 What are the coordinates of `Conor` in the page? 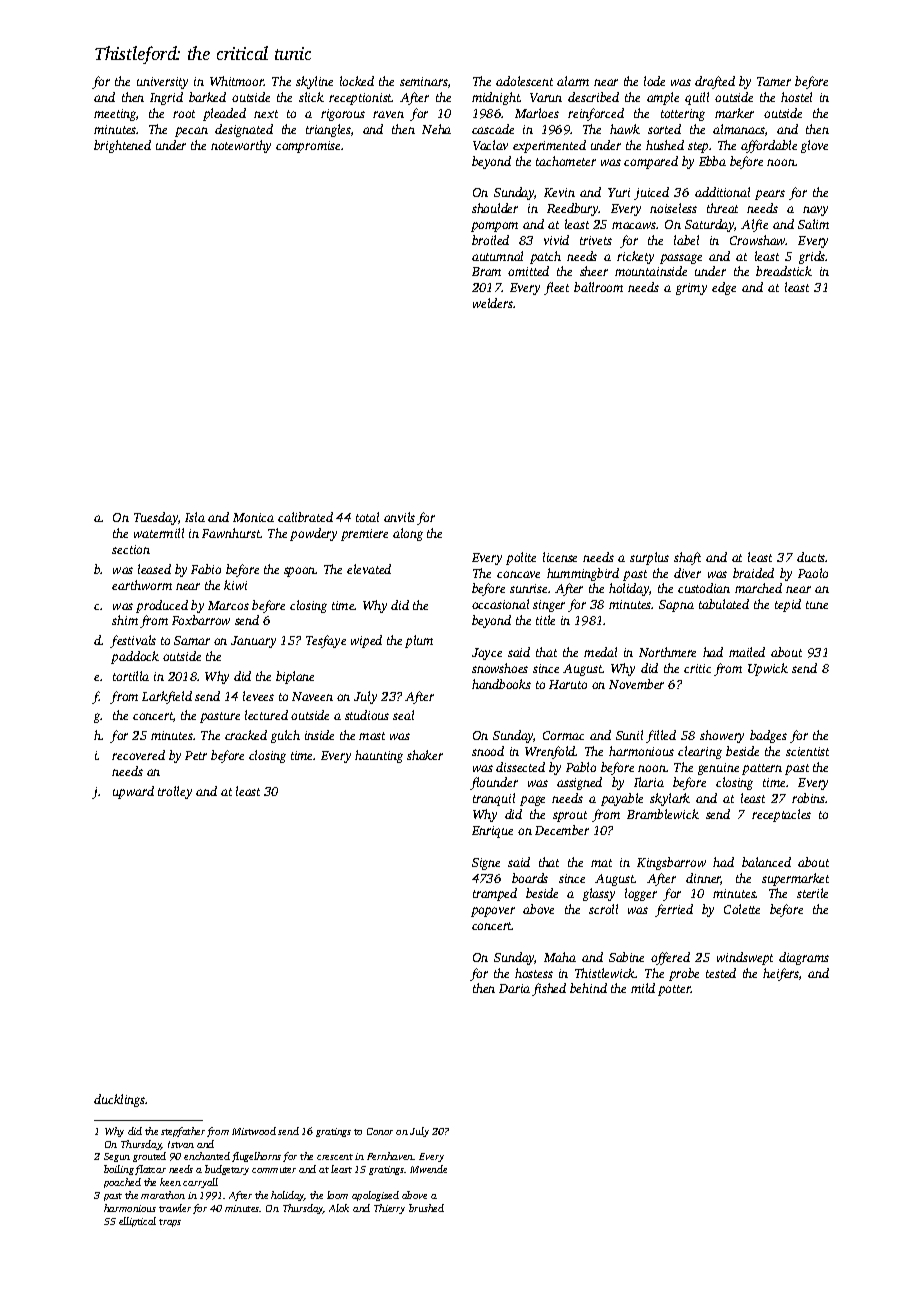 It's located at (380, 1131).
